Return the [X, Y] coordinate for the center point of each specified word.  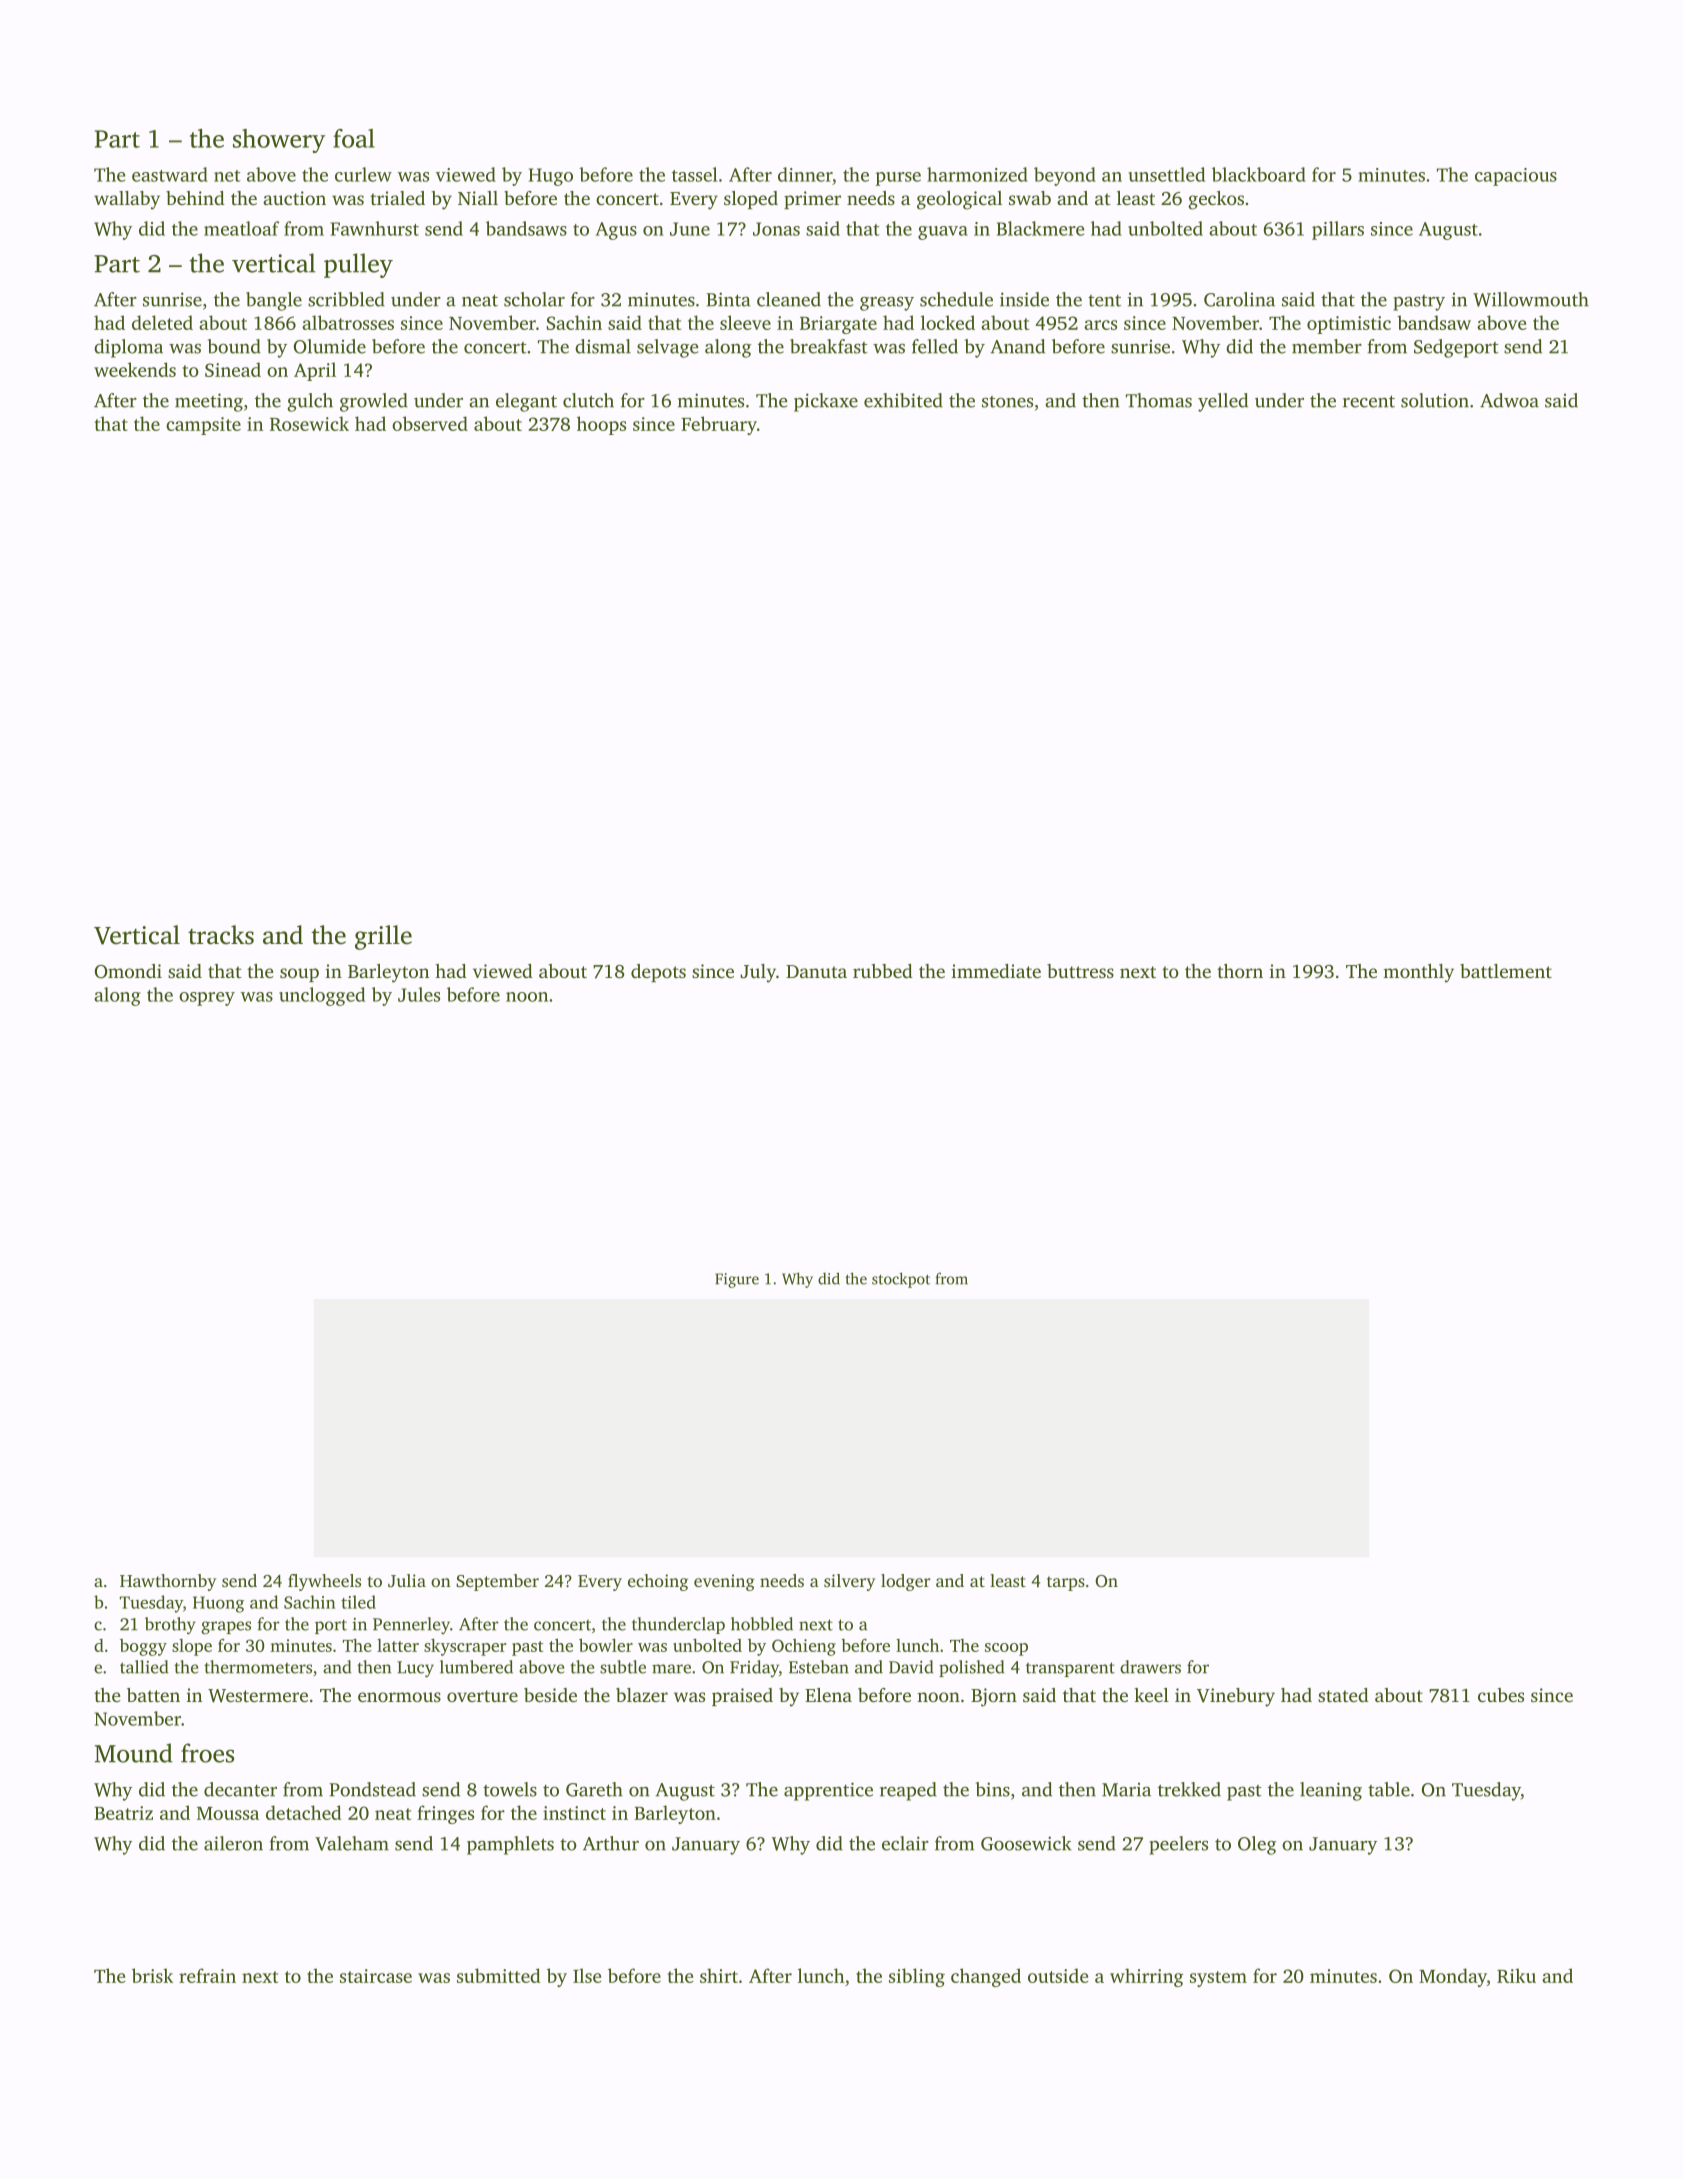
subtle [623, 1667]
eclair [905, 1843]
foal [354, 138]
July [758, 973]
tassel [694, 174]
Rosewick [309, 423]
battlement [1506, 971]
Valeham [352, 1843]
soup [299, 975]
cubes [1501, 1695]
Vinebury [1236, 1697]
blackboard [1259, 174]
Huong [218, 1604]
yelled [1223, 402]
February [719, 425]
